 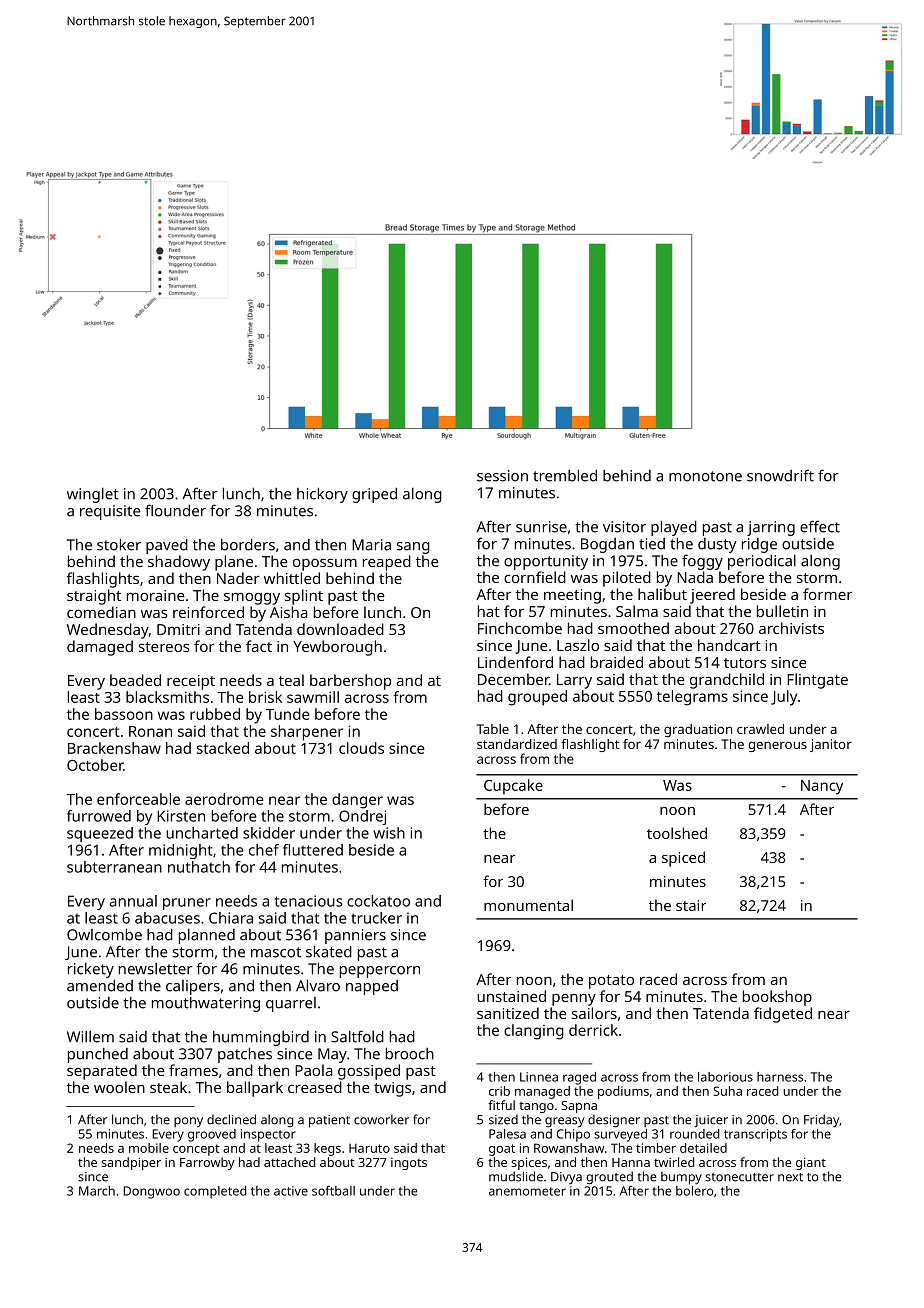 I want to click on session, so click(x=502, y=476).
